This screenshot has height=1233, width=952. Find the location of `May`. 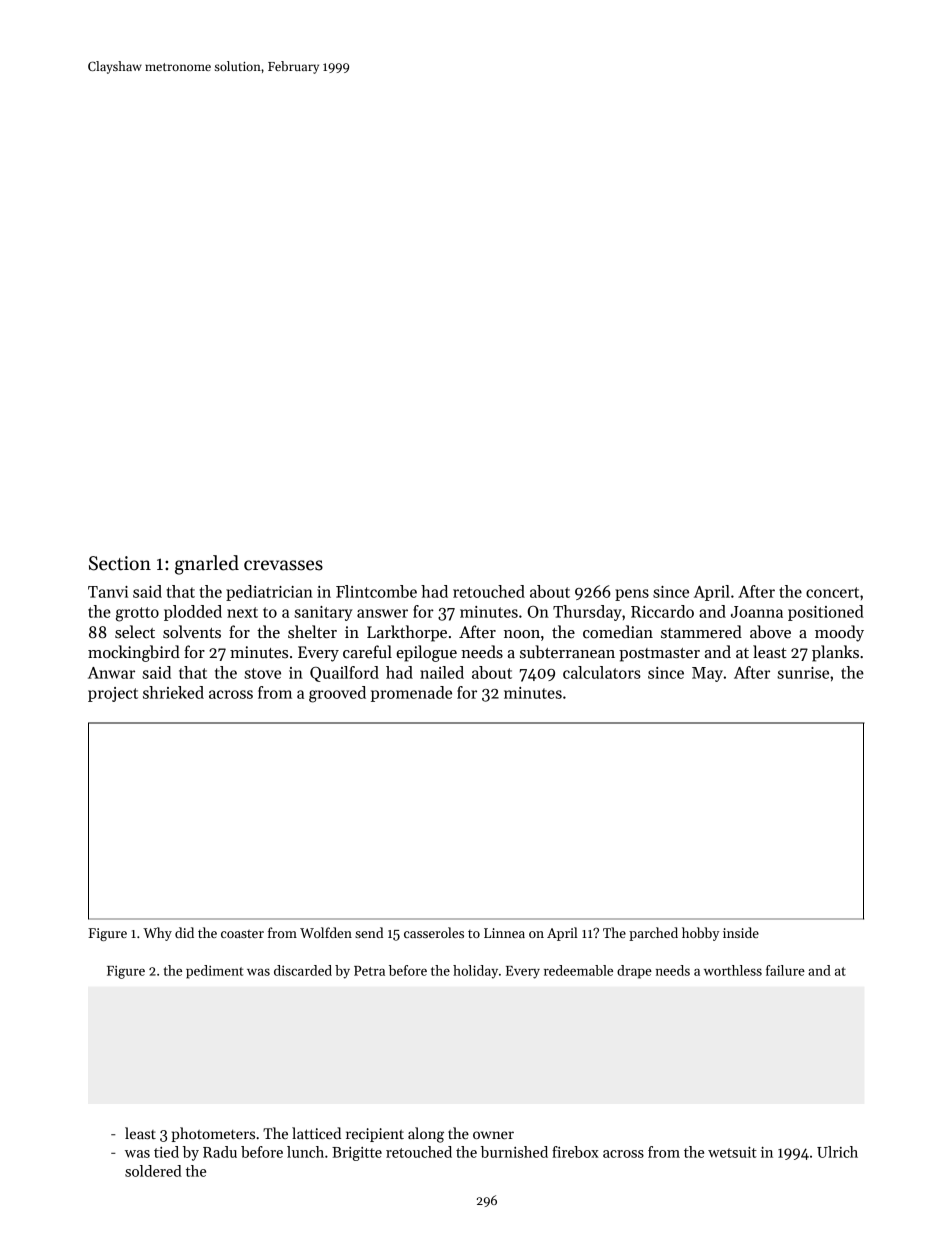

May is located at coordinates (707, 674).
